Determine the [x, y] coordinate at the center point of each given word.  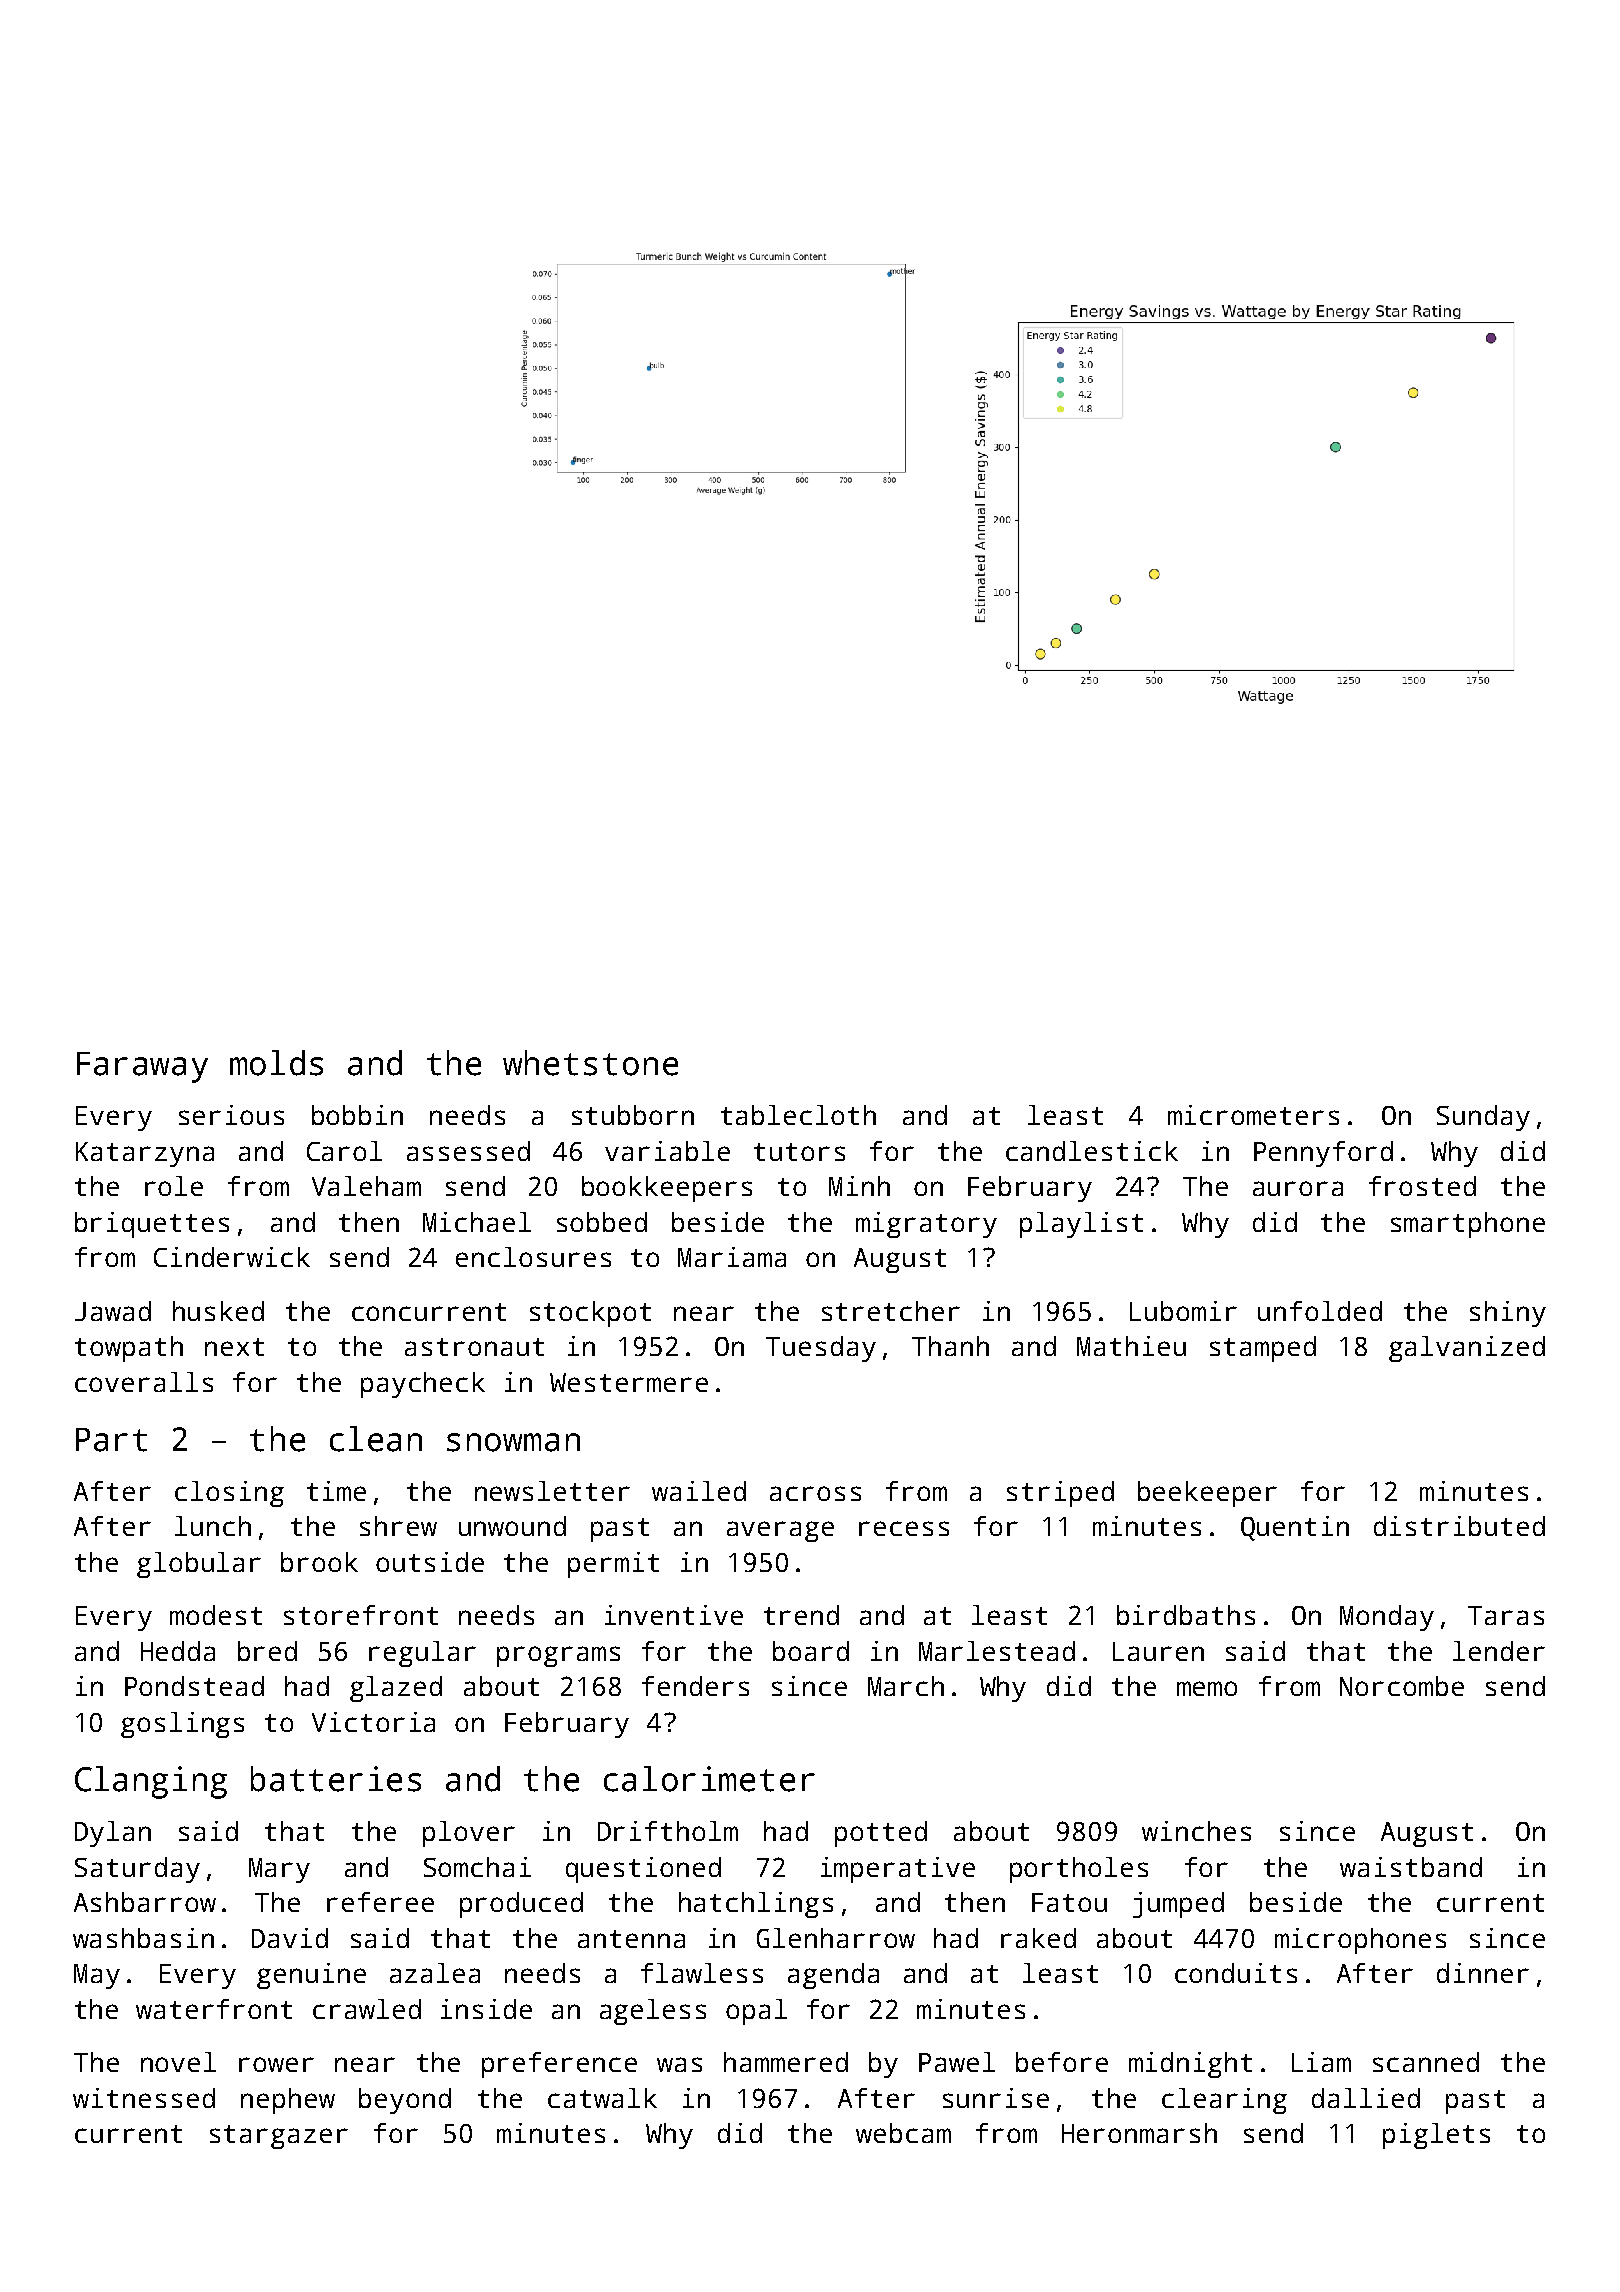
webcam [903, 2133]
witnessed [144, 2098]
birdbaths [1186, 1615]
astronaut [474, 1347]
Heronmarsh [1139, 2133]
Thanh [950, 1346]
